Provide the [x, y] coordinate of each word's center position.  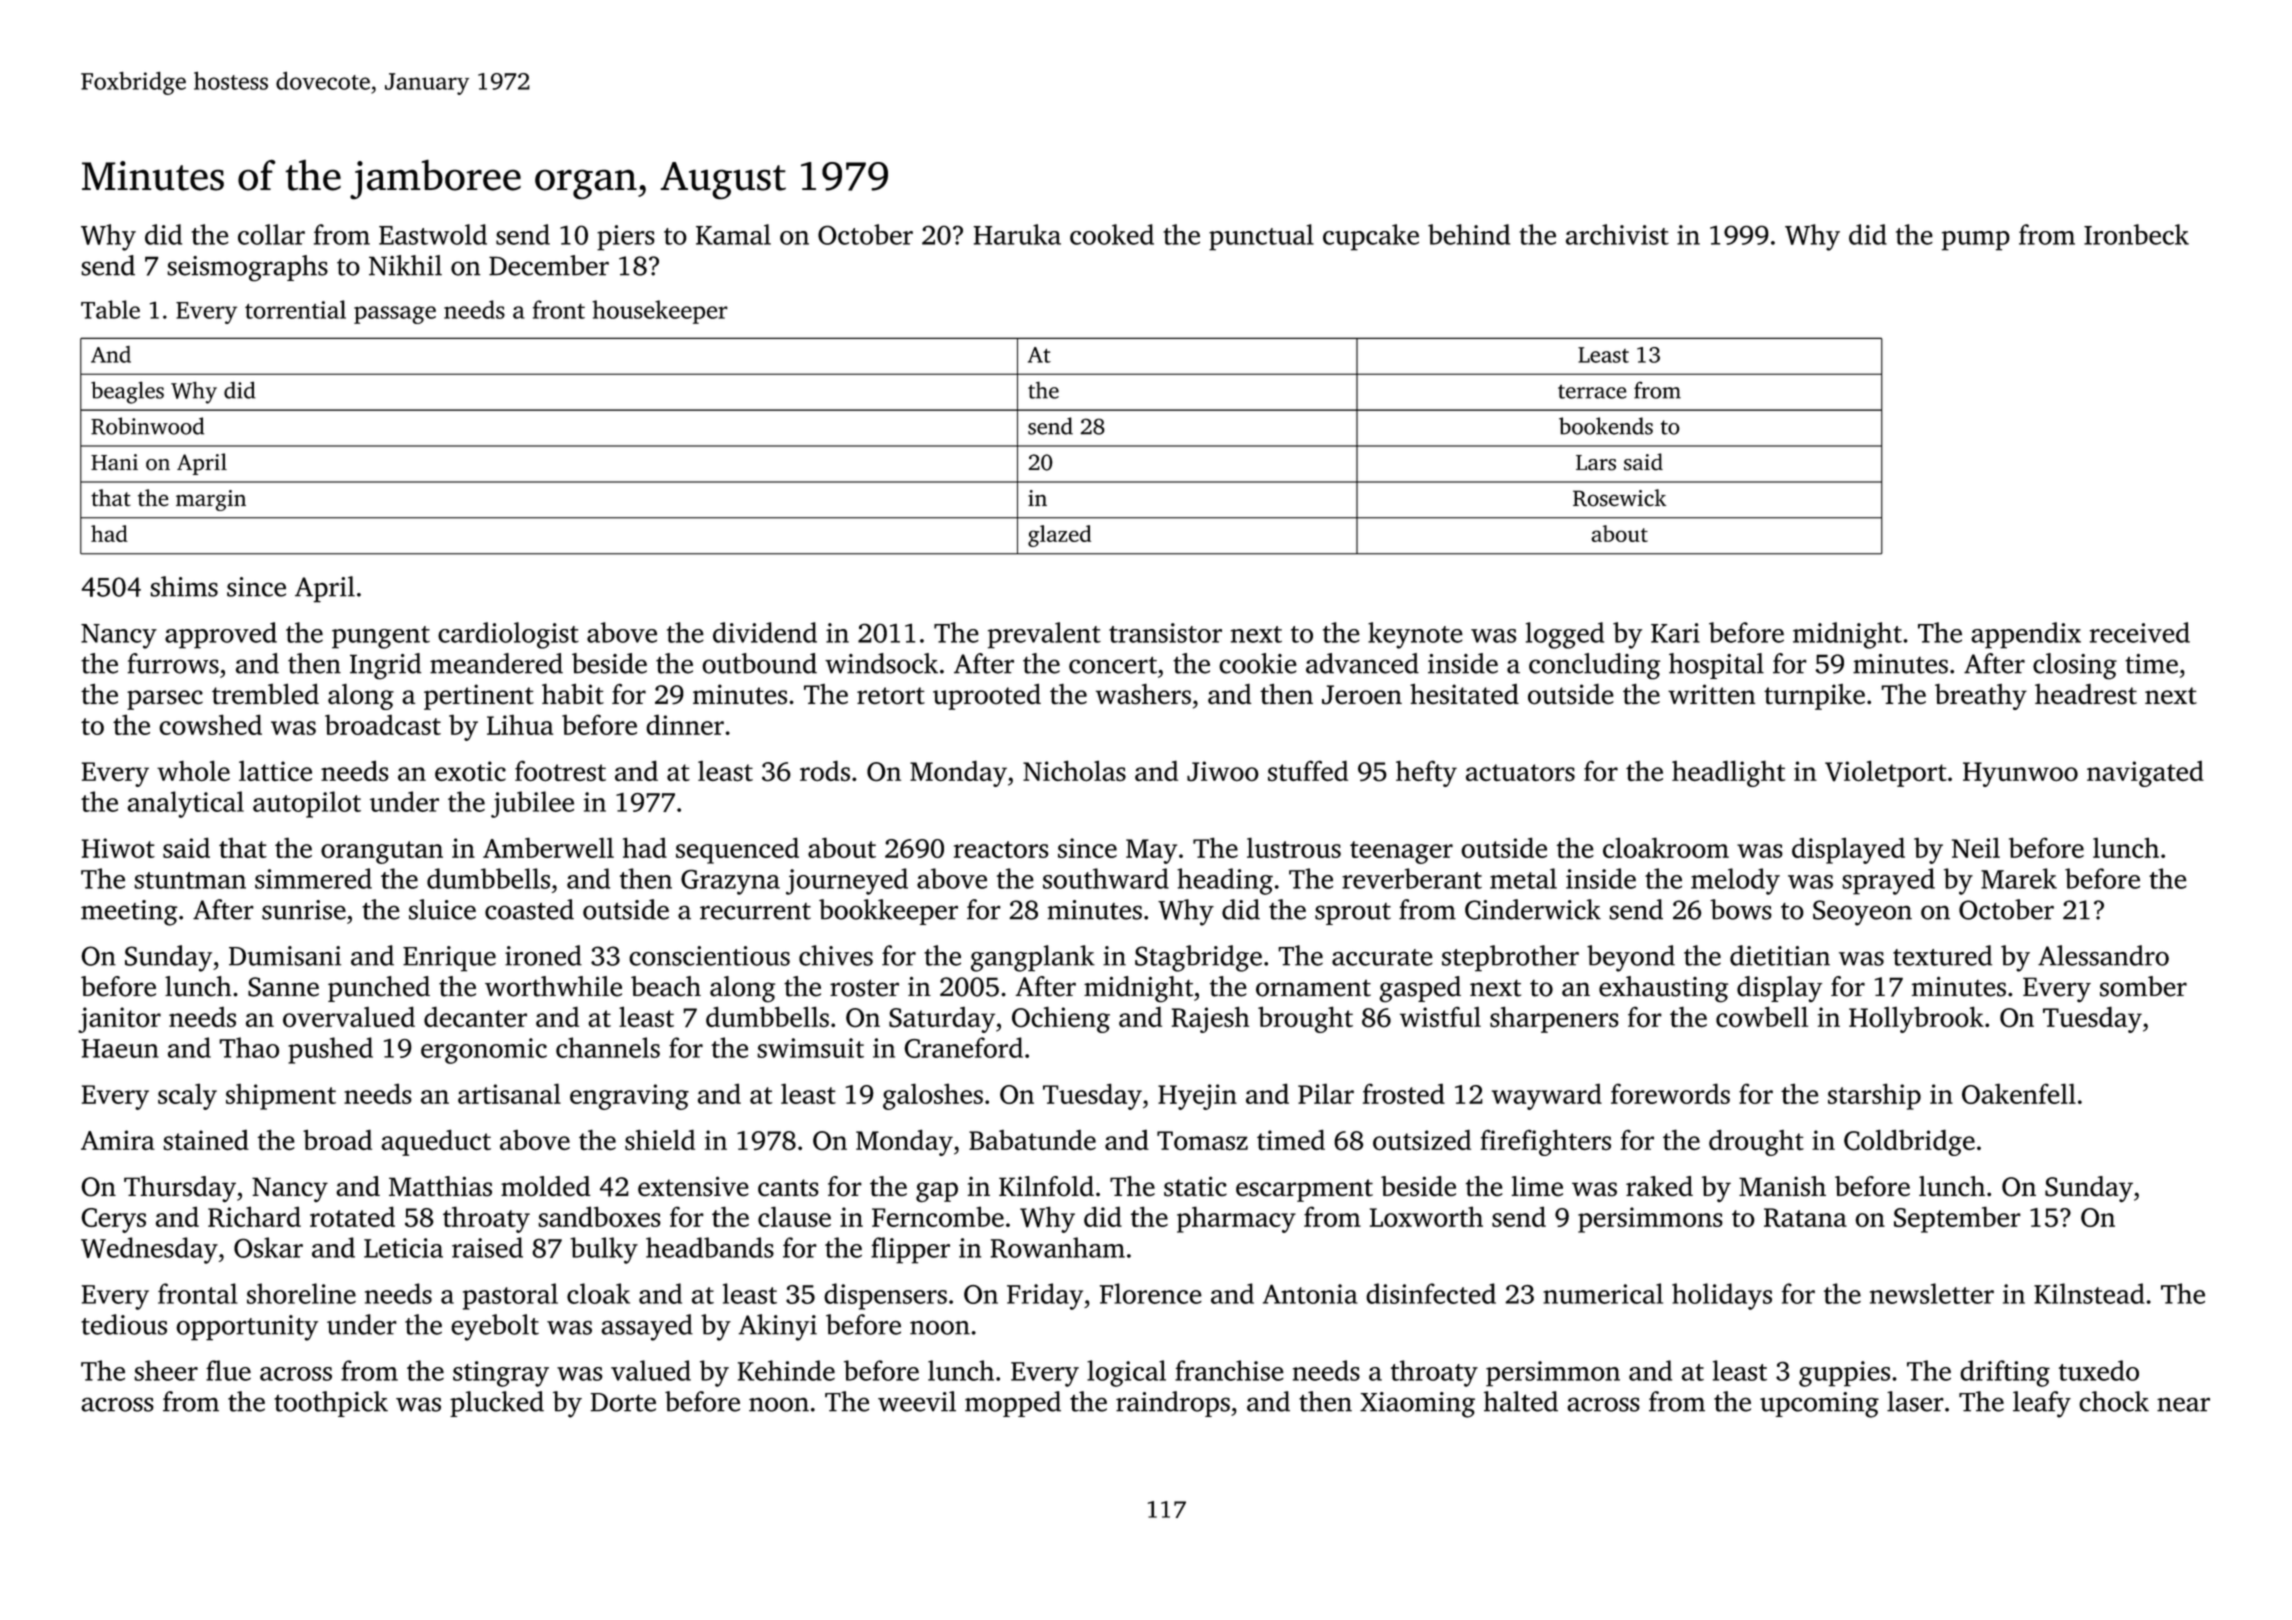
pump [1976, 241]
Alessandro [2103, 955]
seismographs [247, 268]
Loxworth [1426, 1217]
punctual [1261, 237]
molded [546, 1186]
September [1957, 1219]
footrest [560, 771]
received [2140, 632]
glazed [1059, 536]
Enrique [449, 959]
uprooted [987, 697]
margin [211, 500]
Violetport [1886, 773]
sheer [166, 1370]
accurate [1382, 957]
